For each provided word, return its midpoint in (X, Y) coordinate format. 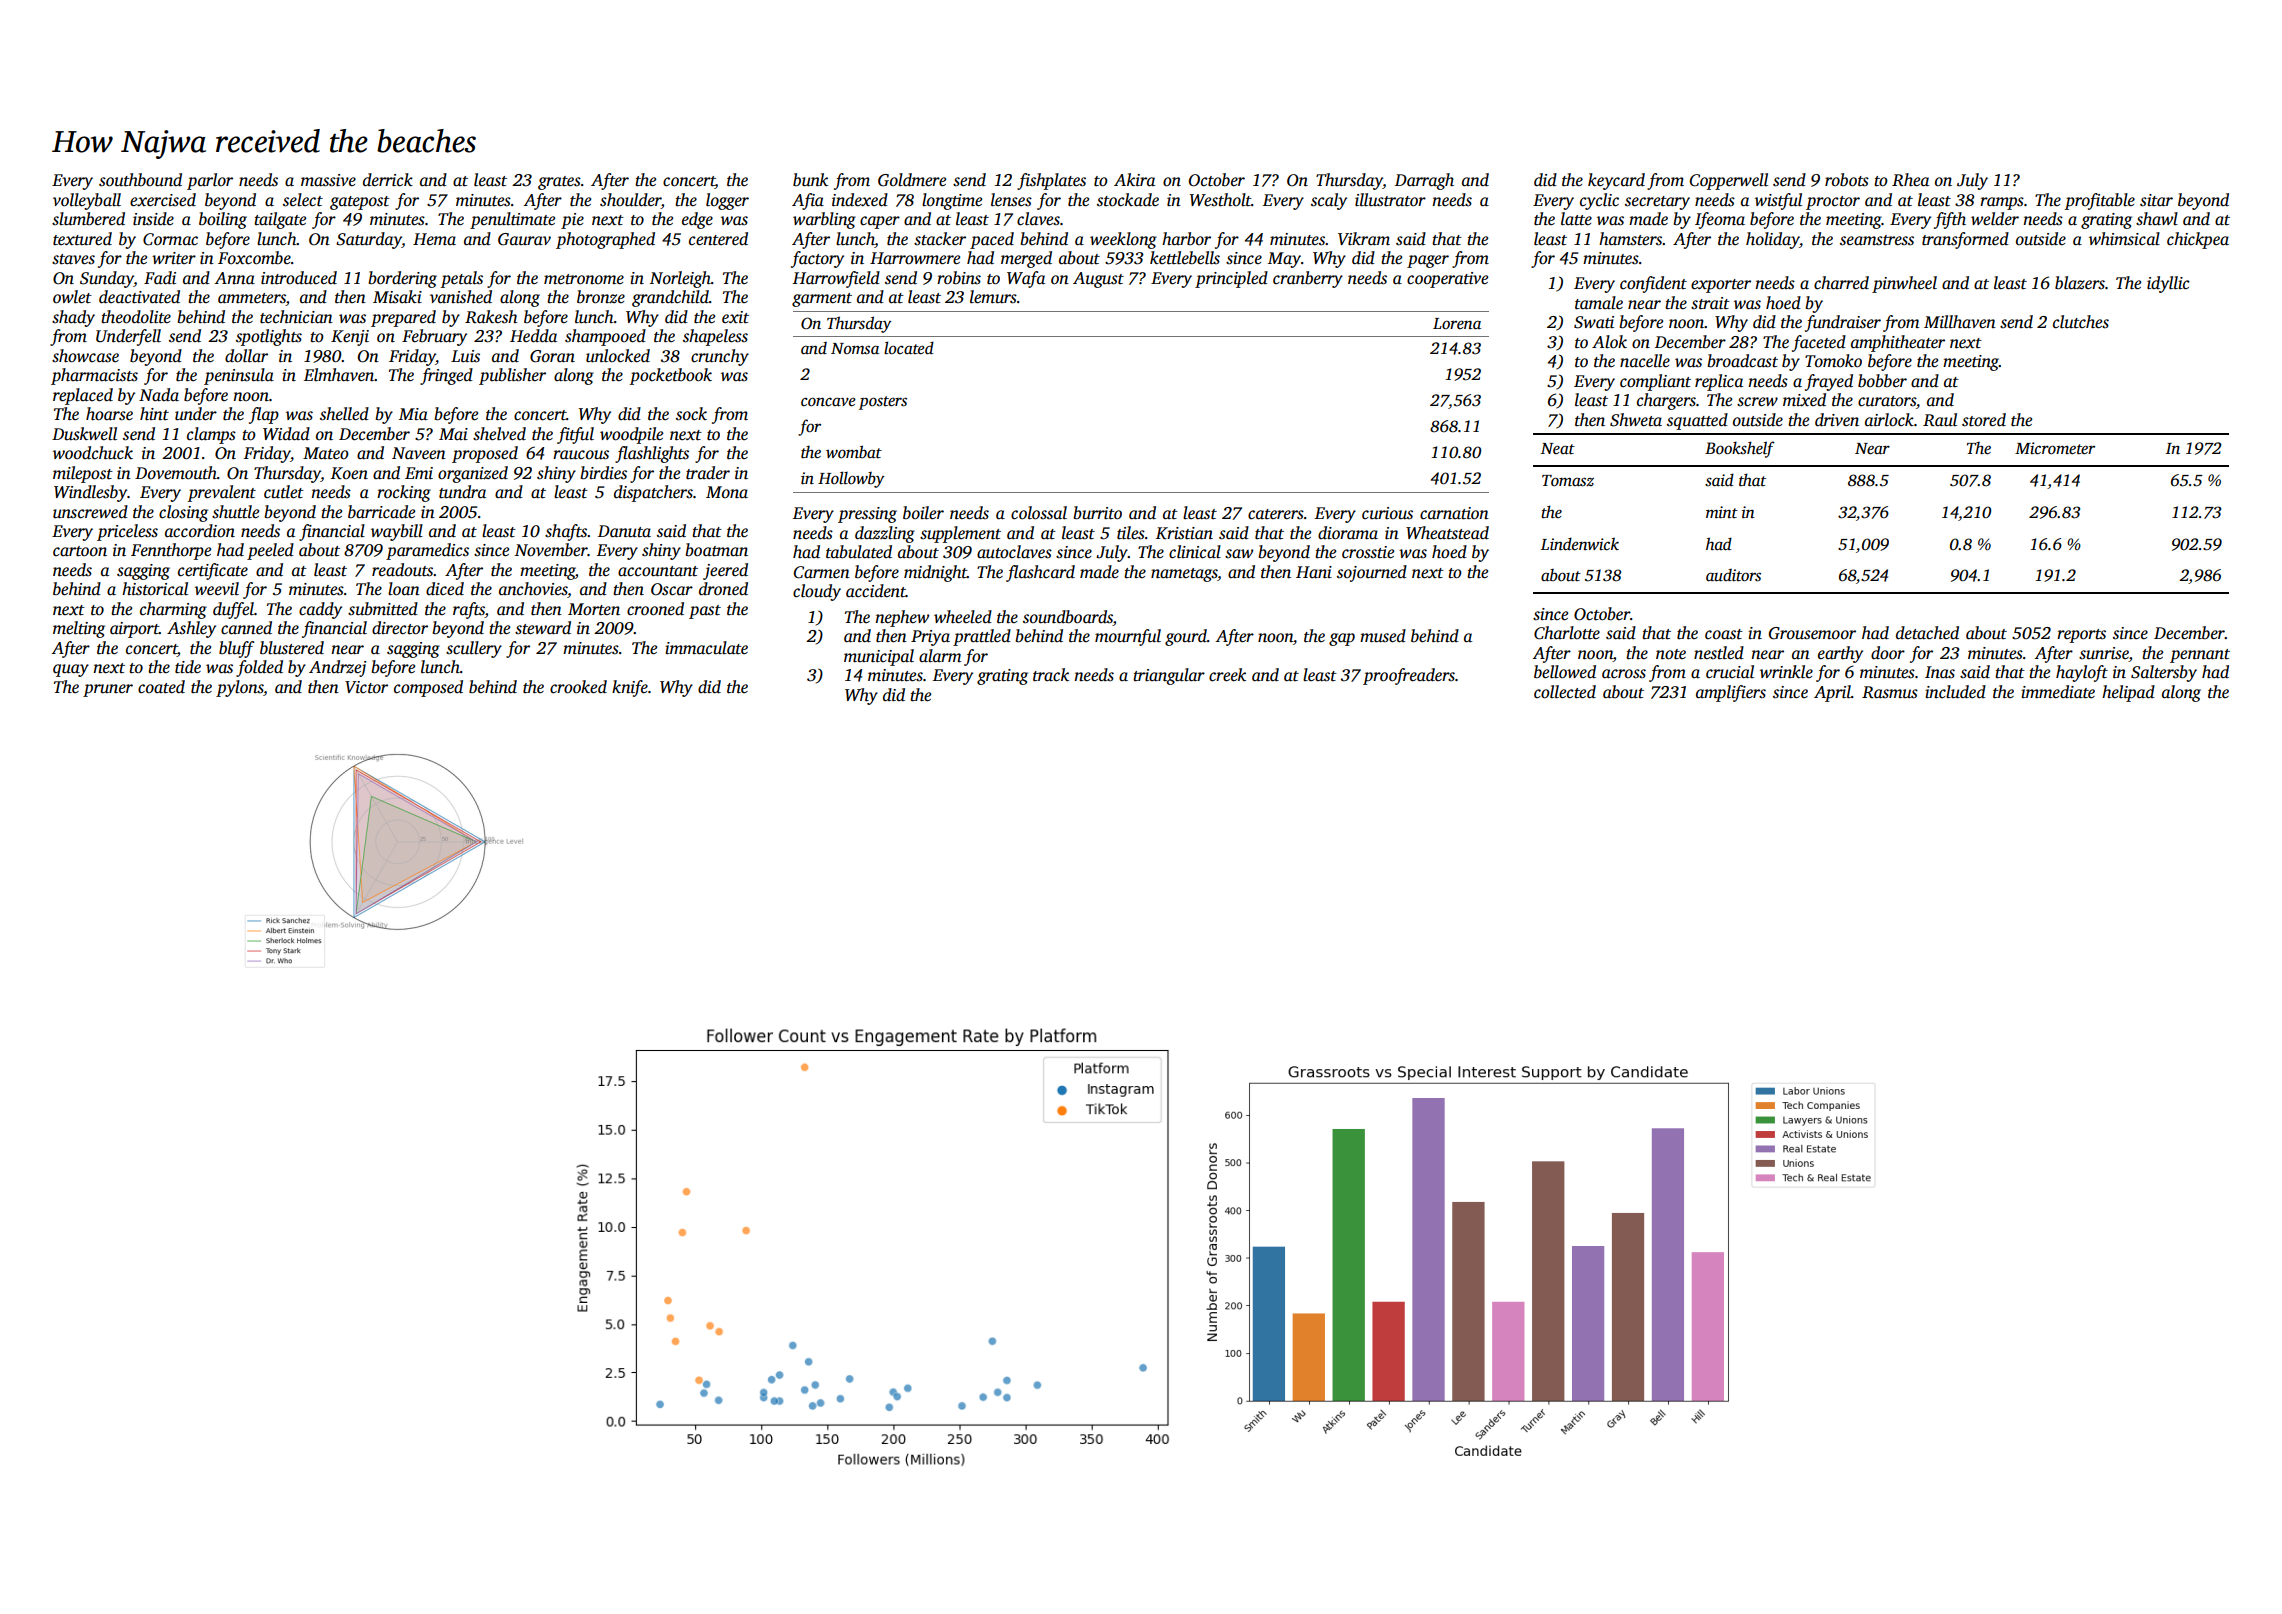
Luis (465, 356)
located (909, 348)
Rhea (1910, 180)
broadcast (1742, 361)
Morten (594, 609)
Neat (1558, 448)
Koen (349, 473)
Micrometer (2055, 448)
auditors (1733, 575)
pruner (108, 690)
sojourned (1372, 573)
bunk (810, 180)
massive (328, 180)
